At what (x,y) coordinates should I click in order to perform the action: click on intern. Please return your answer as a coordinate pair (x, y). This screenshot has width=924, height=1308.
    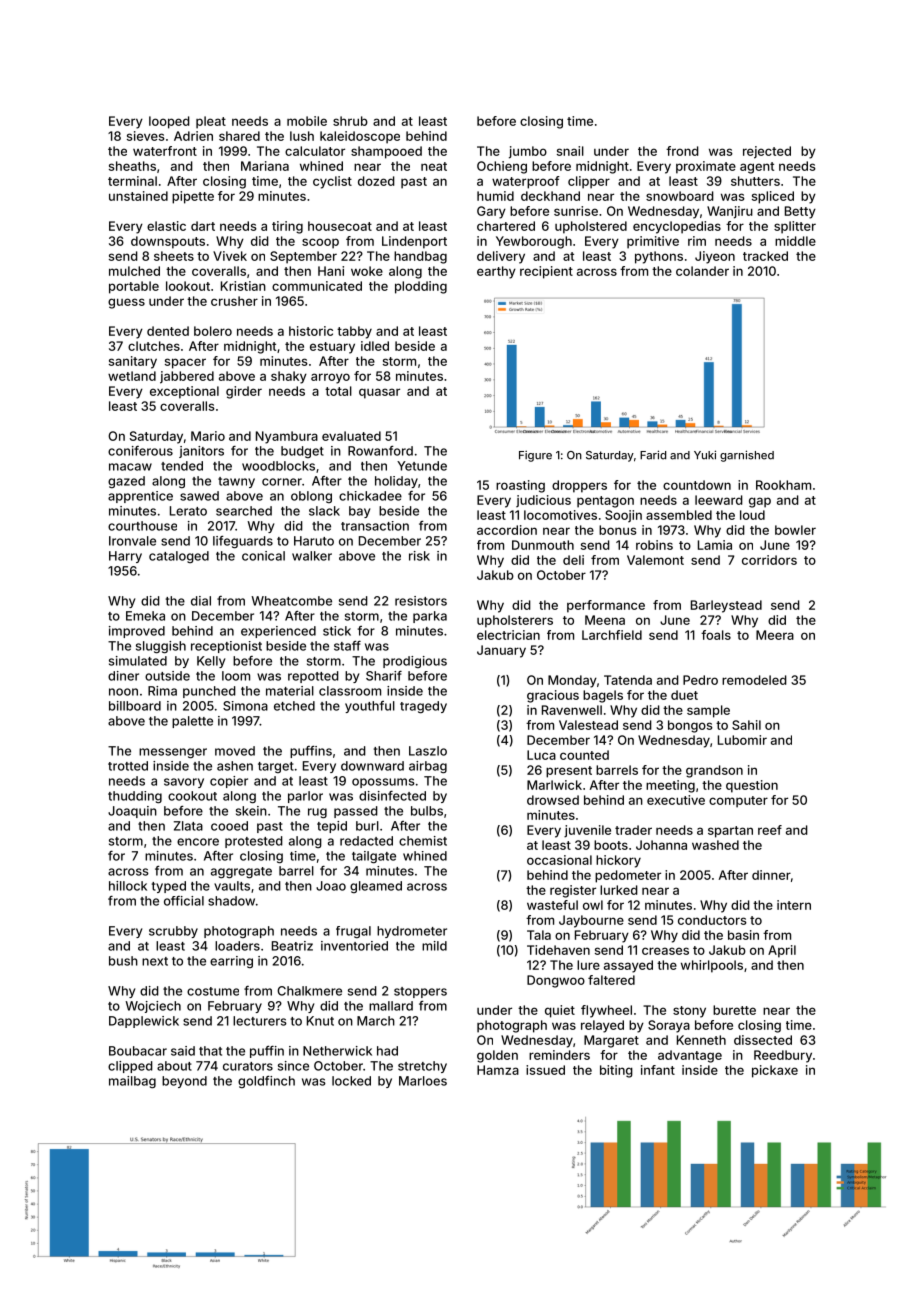
    Looking at the image, I should click on (794, 905).
